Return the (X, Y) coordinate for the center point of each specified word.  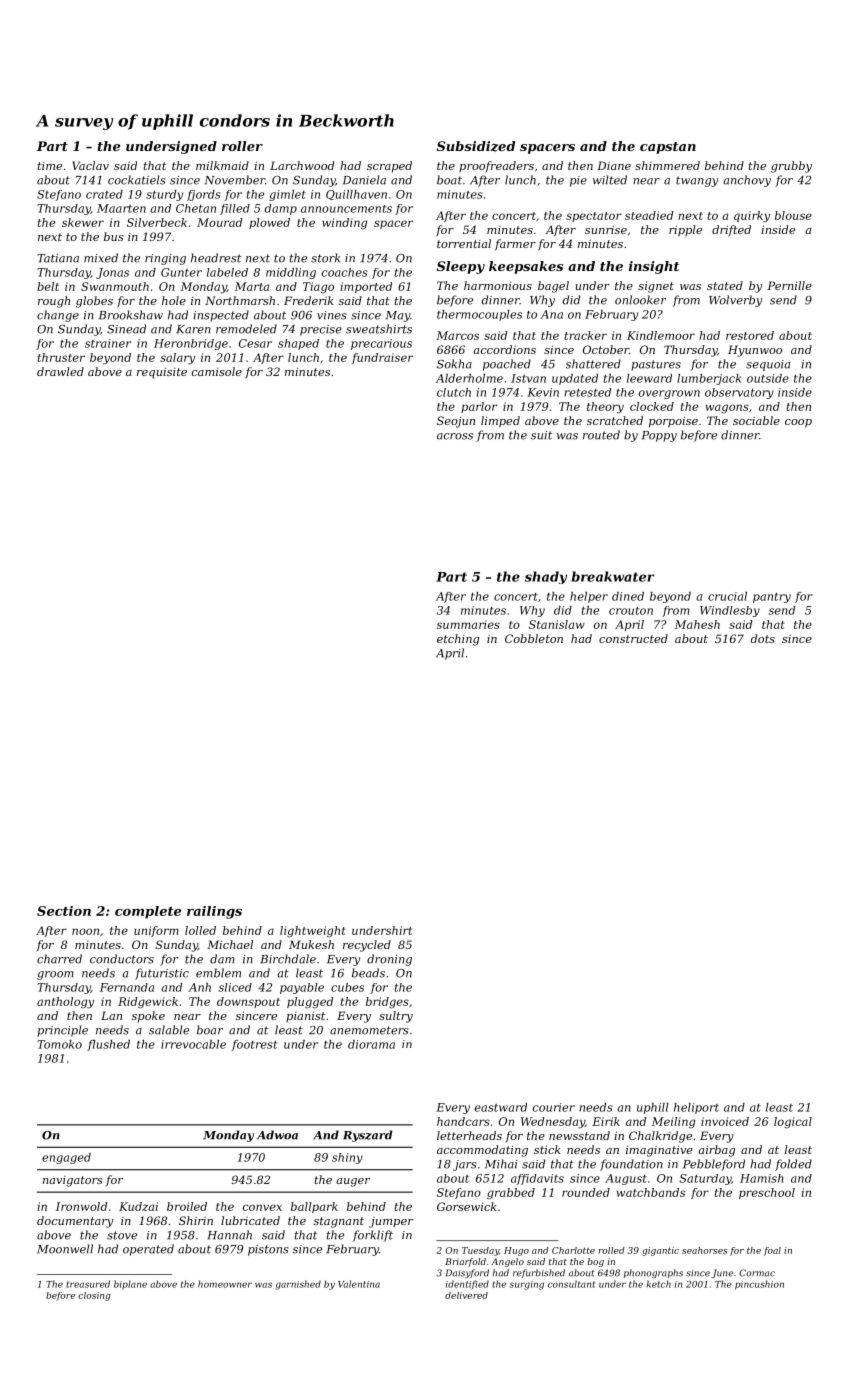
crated (104, 194)
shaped (298, 344)
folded (793, 1165)
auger (353, 1182)
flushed (108, 1045)
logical (793, 1123)
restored (750, 335)
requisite (162, 373)
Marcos (457, 335)
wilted (610, 180)
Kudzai (138, 1206)
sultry (396, 1017)
